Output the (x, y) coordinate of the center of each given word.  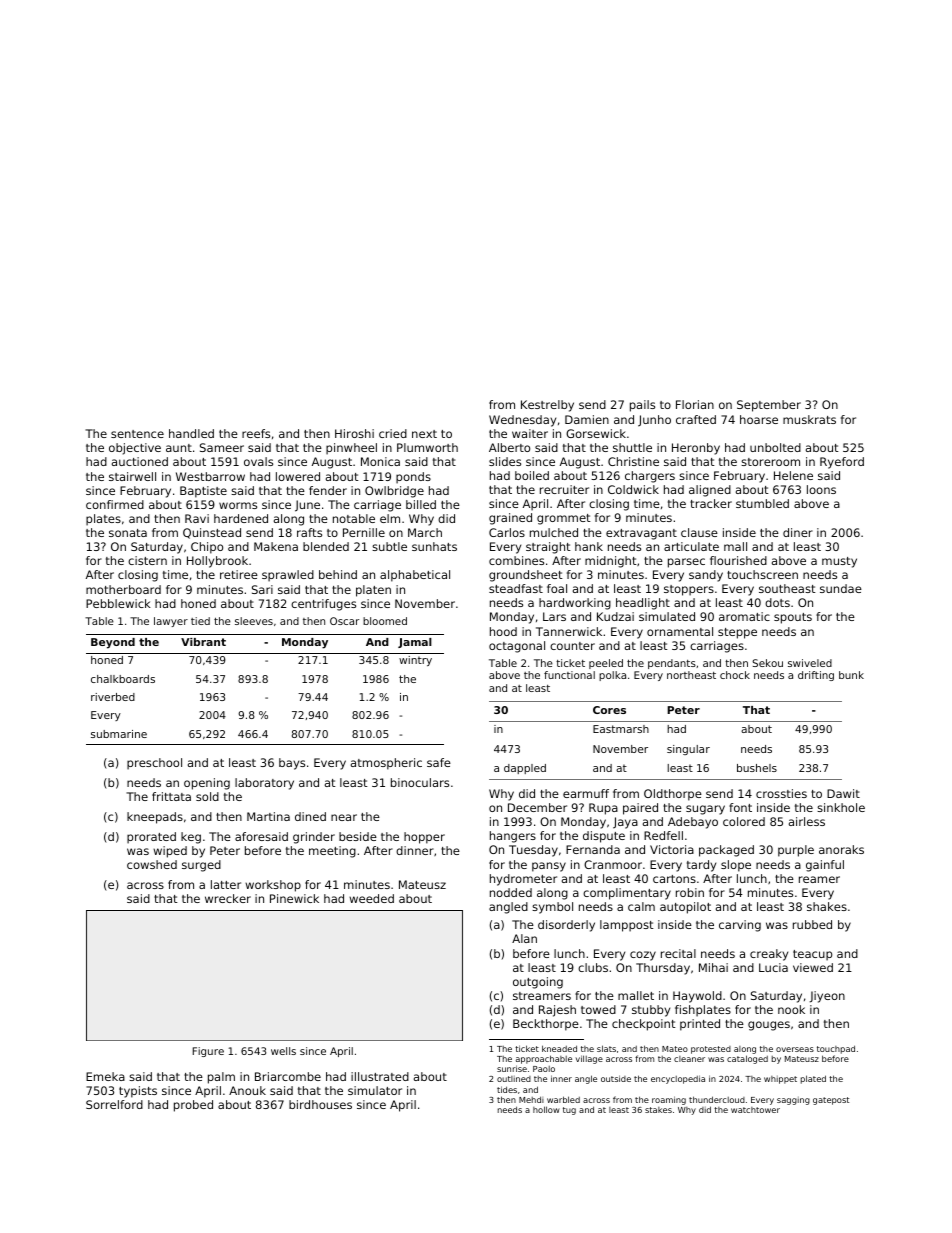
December (537, 807)
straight (548, 548)
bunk (851, 675)
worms (238, 505)
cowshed (152, 864)
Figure (208, 1052)
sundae (841, 588)
